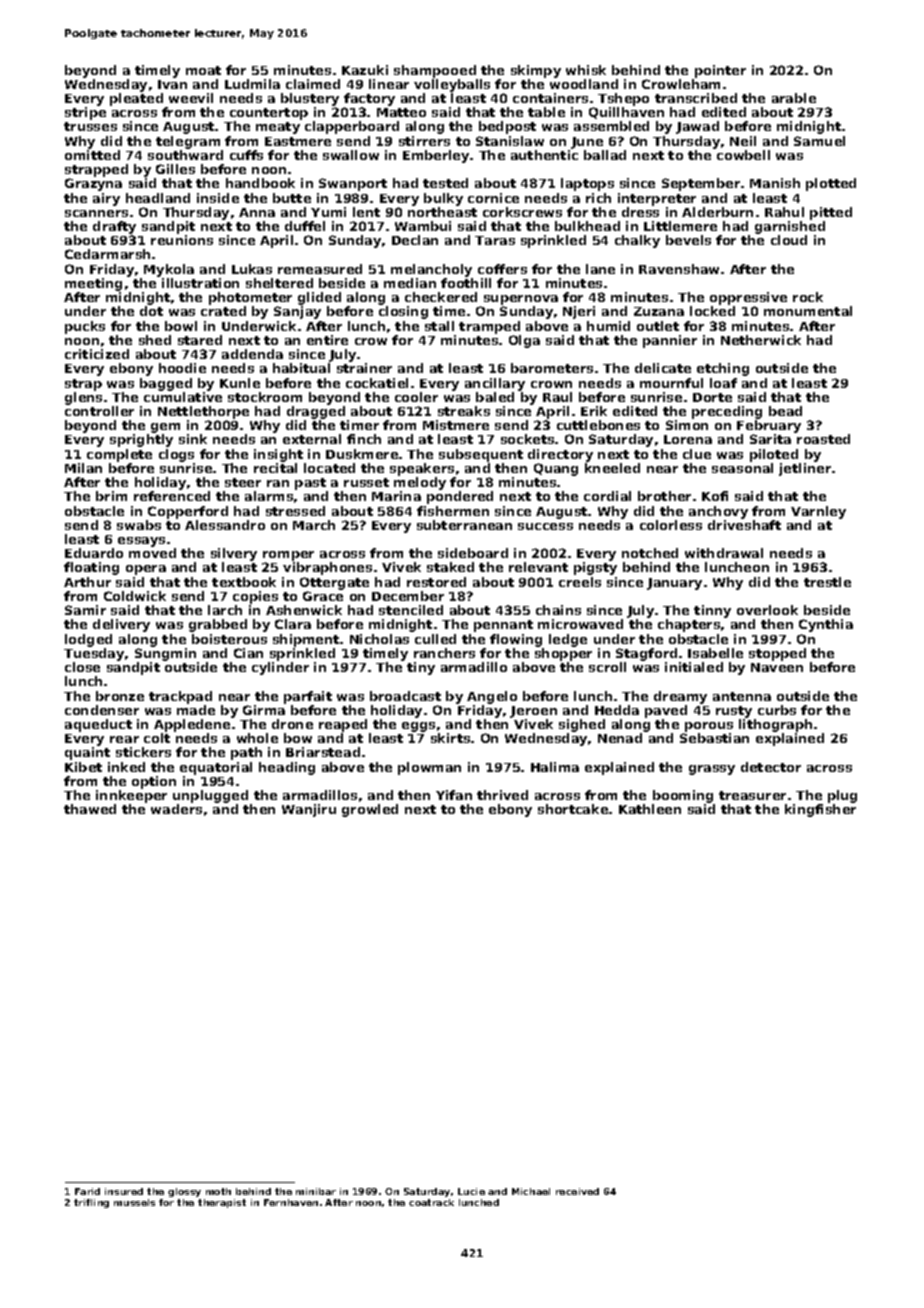 This image has height=1308, width=924. What do you see at coordinates (577, 1191) in the image?
I see `received` at bounding box center [577, 1191].
